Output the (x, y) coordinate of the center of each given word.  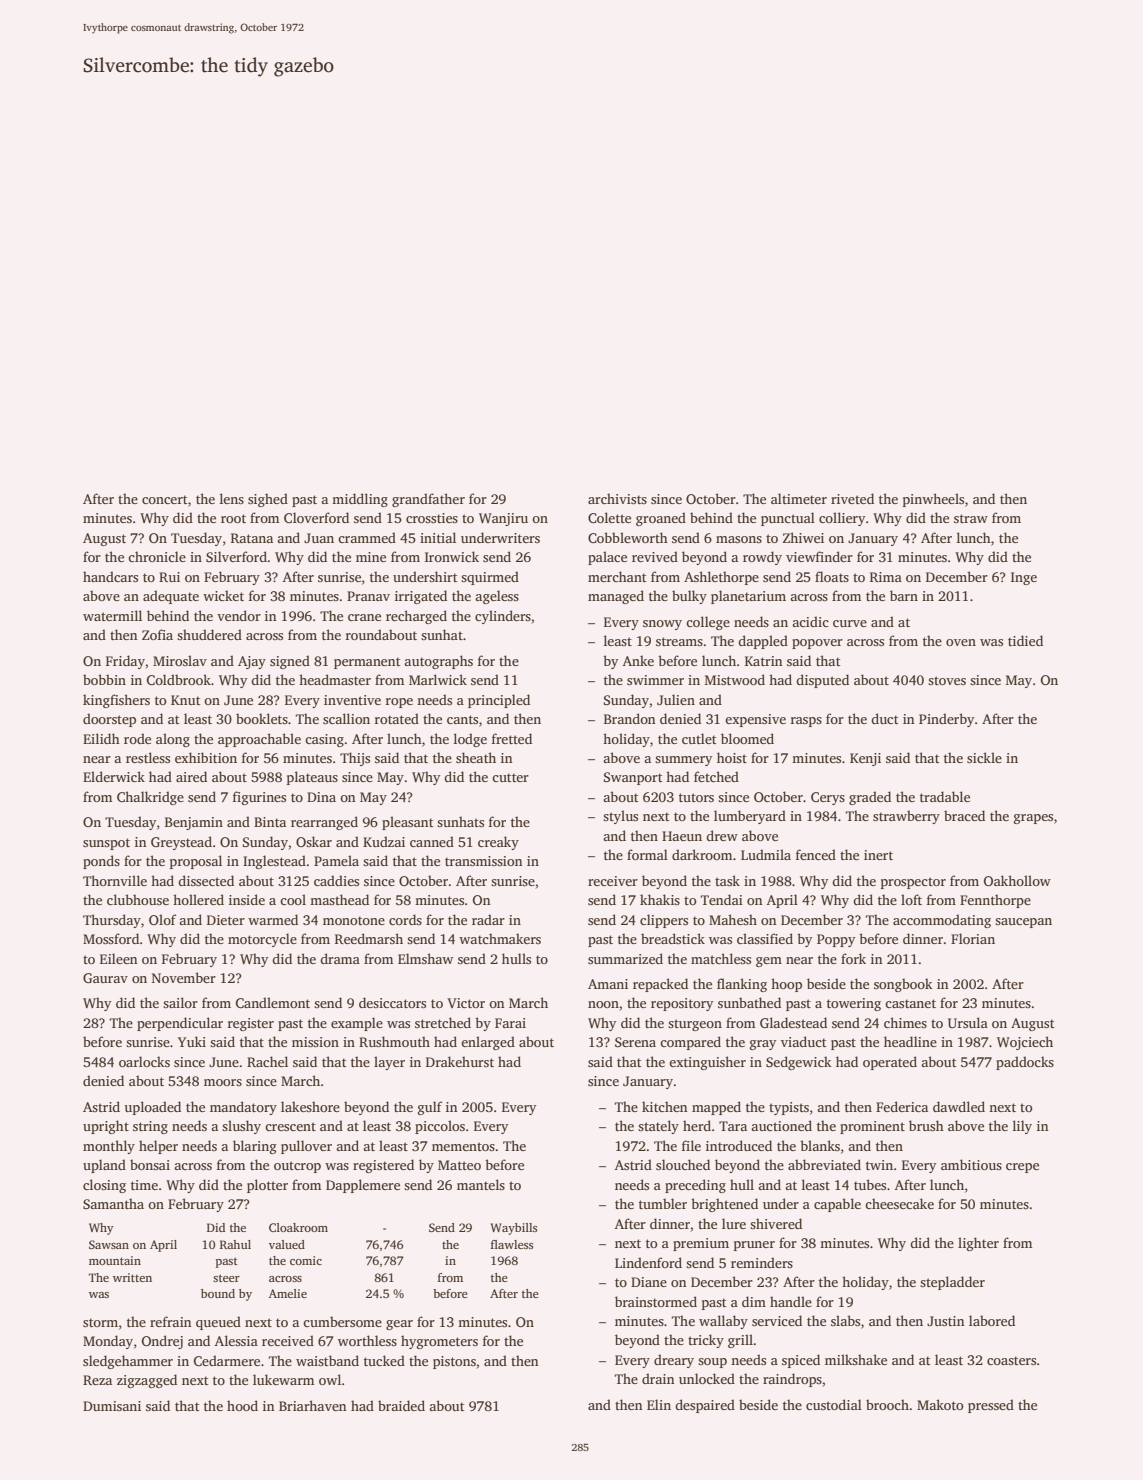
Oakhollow (1017, 880)
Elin (659, 1404)
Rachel (267, 1061)
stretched (443, 1022)
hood (242, 1405)
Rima (886, 577)
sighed (268, 500)
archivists (617, 498)
